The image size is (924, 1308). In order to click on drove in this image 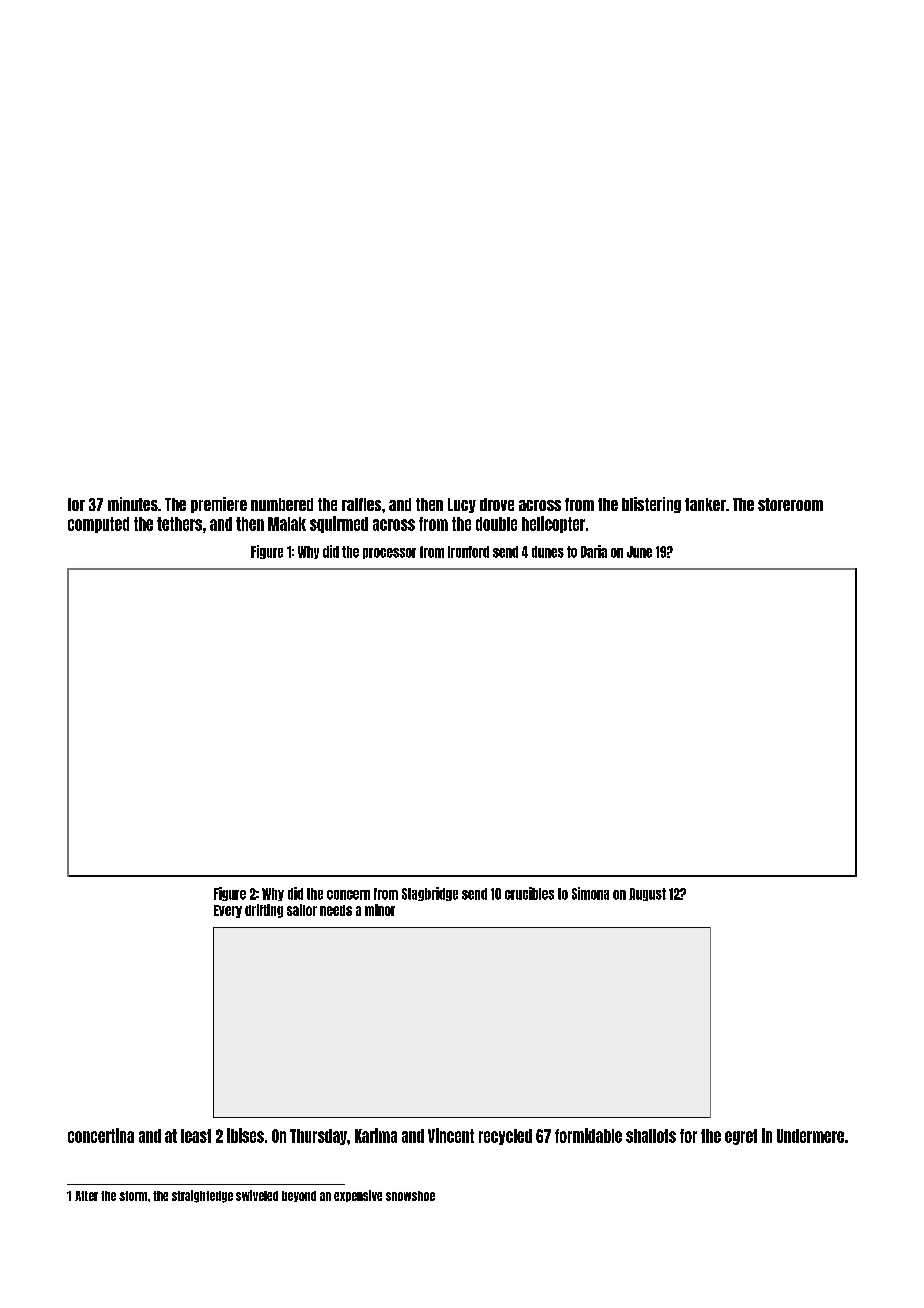, I will do `click(497, 504)`.
